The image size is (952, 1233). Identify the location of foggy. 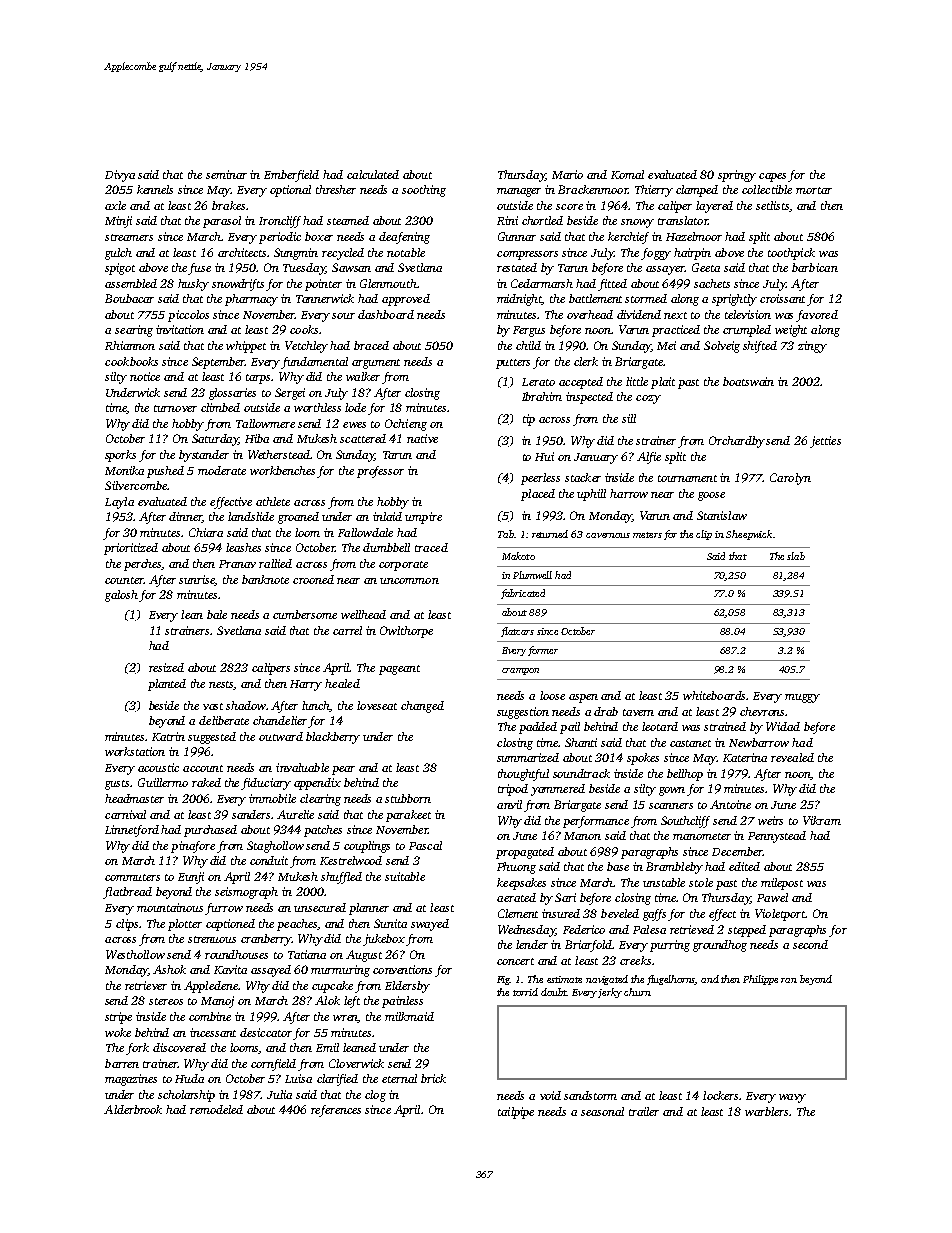
(656, 254).
